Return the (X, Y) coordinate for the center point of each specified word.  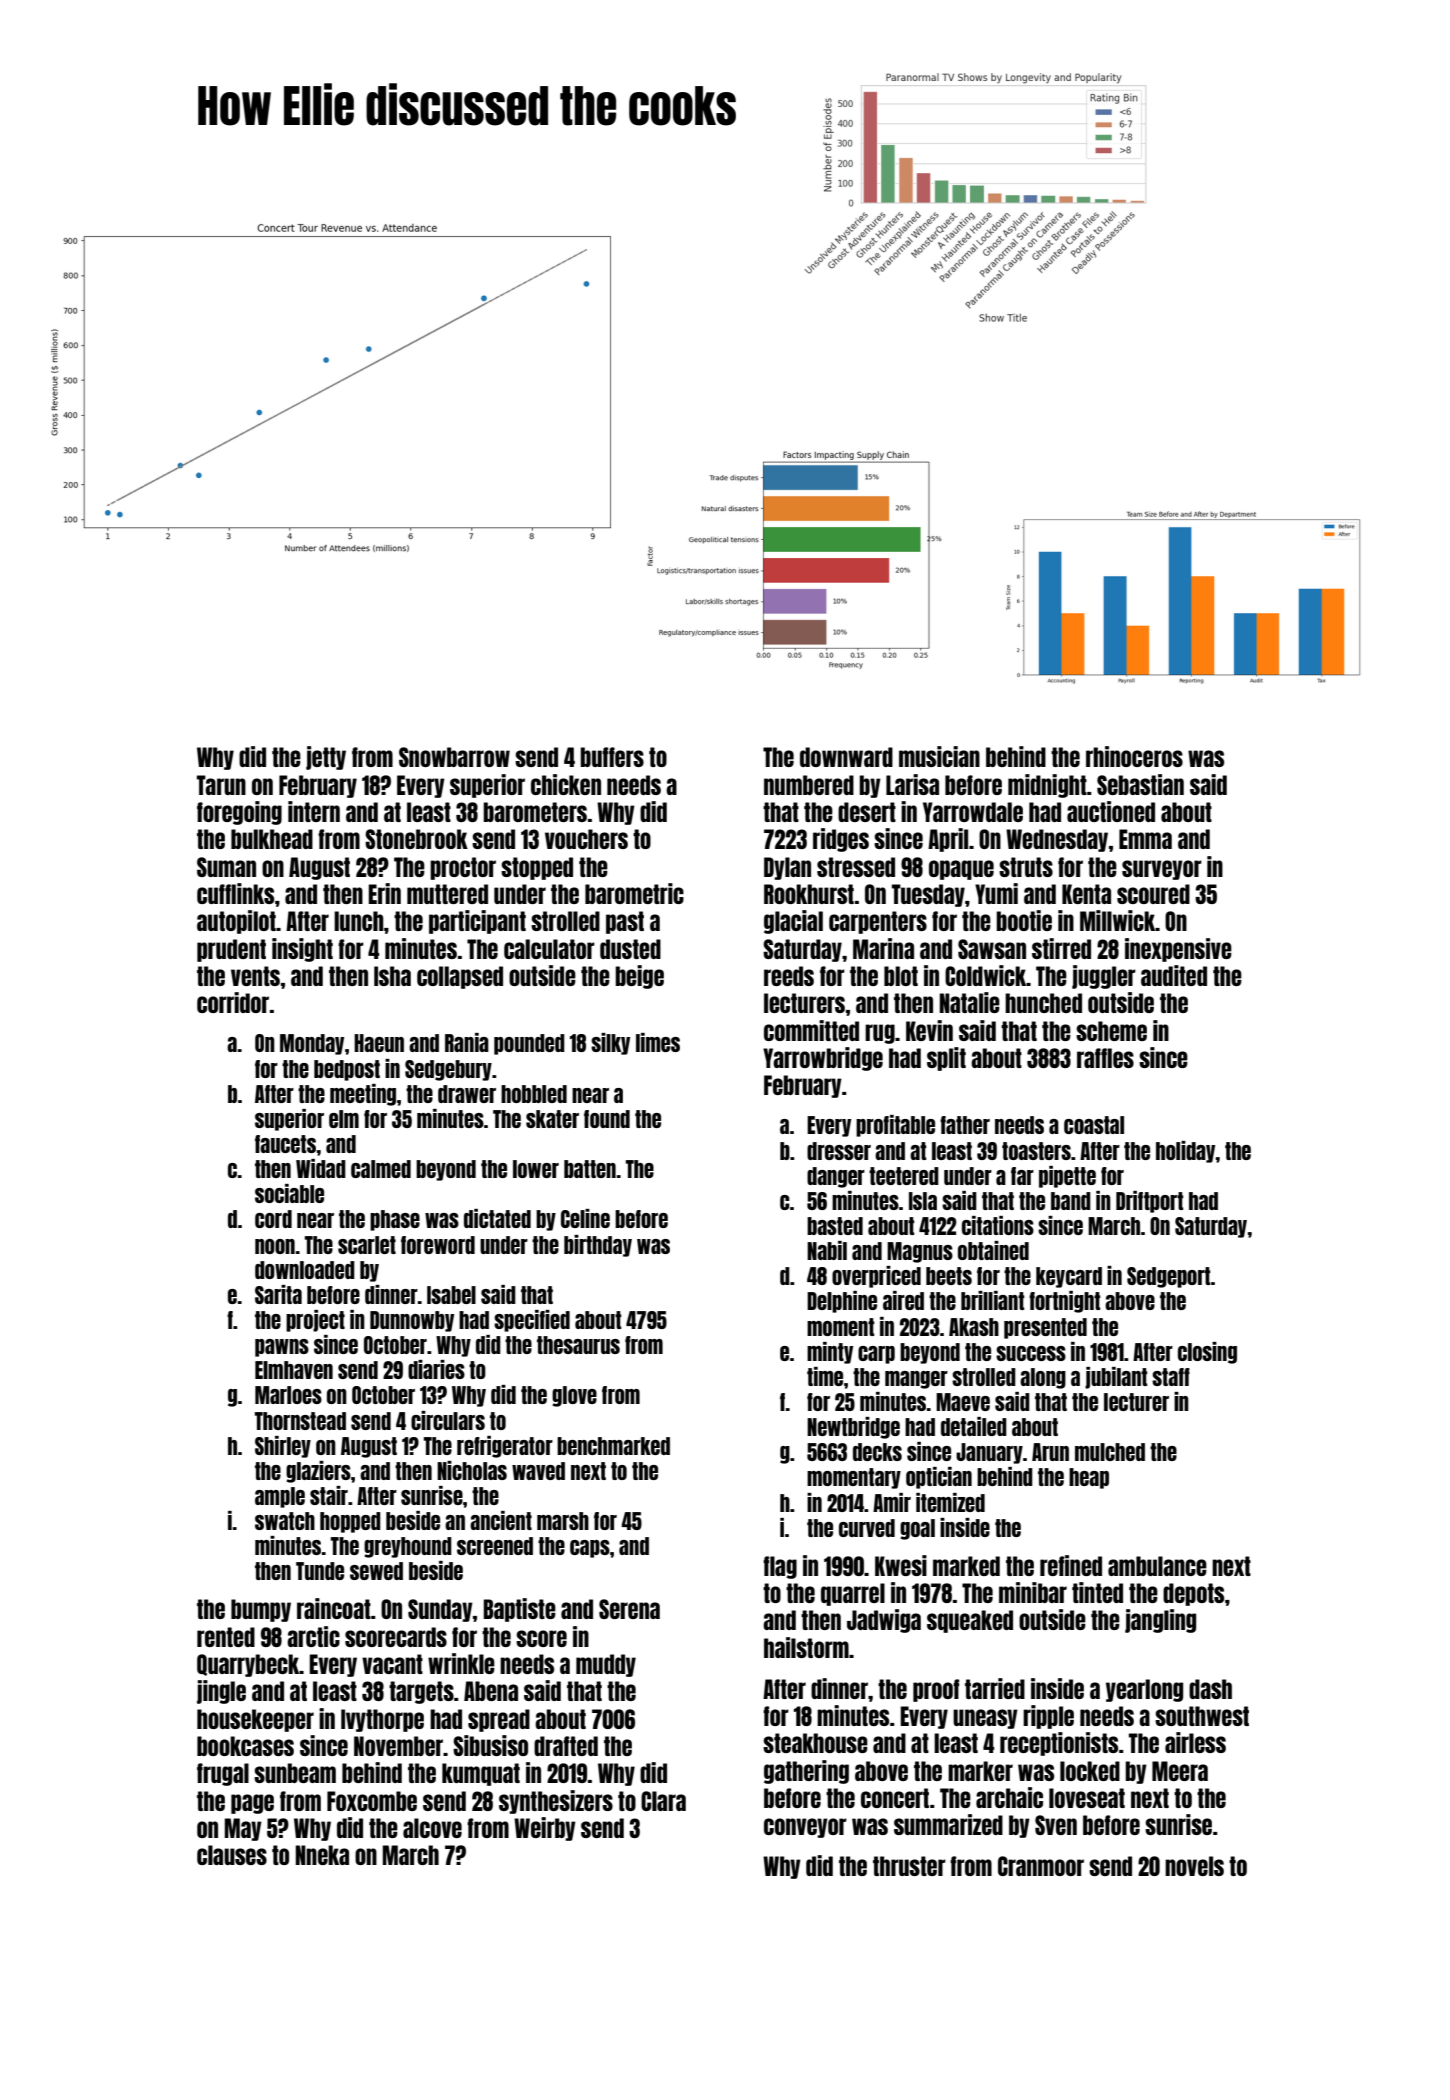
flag (780, 1567)
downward (846, 757)
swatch (285, 1521)
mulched (1110, 1452)
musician (939, 756)
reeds (789, 976)
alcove (432, 1828)
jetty (326, 758)
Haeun (379, 1043)
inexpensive (1178, 950)
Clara (663, 1801)
